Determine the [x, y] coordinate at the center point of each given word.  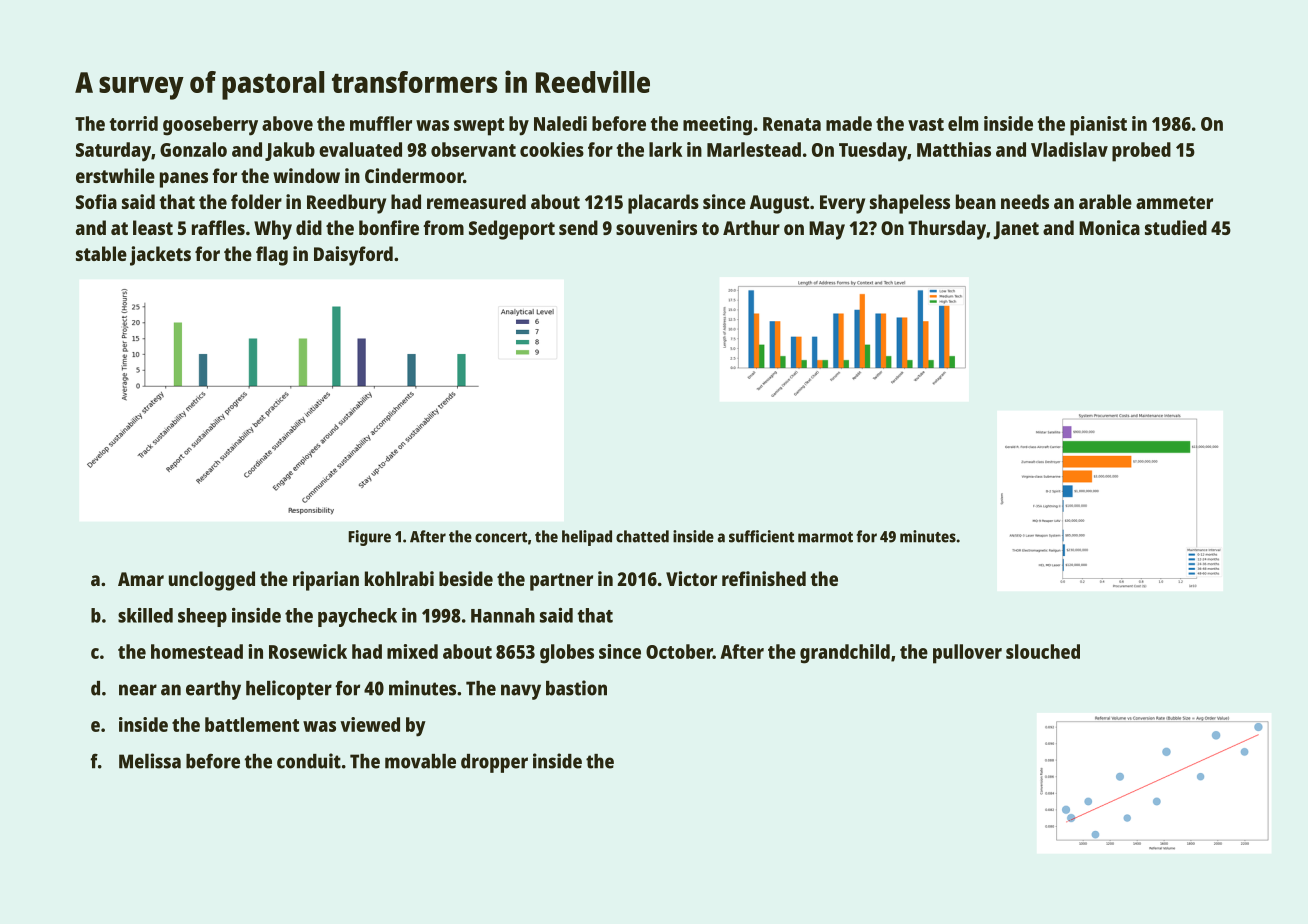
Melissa [150, 761]
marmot [825, 537]
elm [963, 123]
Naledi [560, 123]
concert [501, 537]
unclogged [212, 581]
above [287, 123]
